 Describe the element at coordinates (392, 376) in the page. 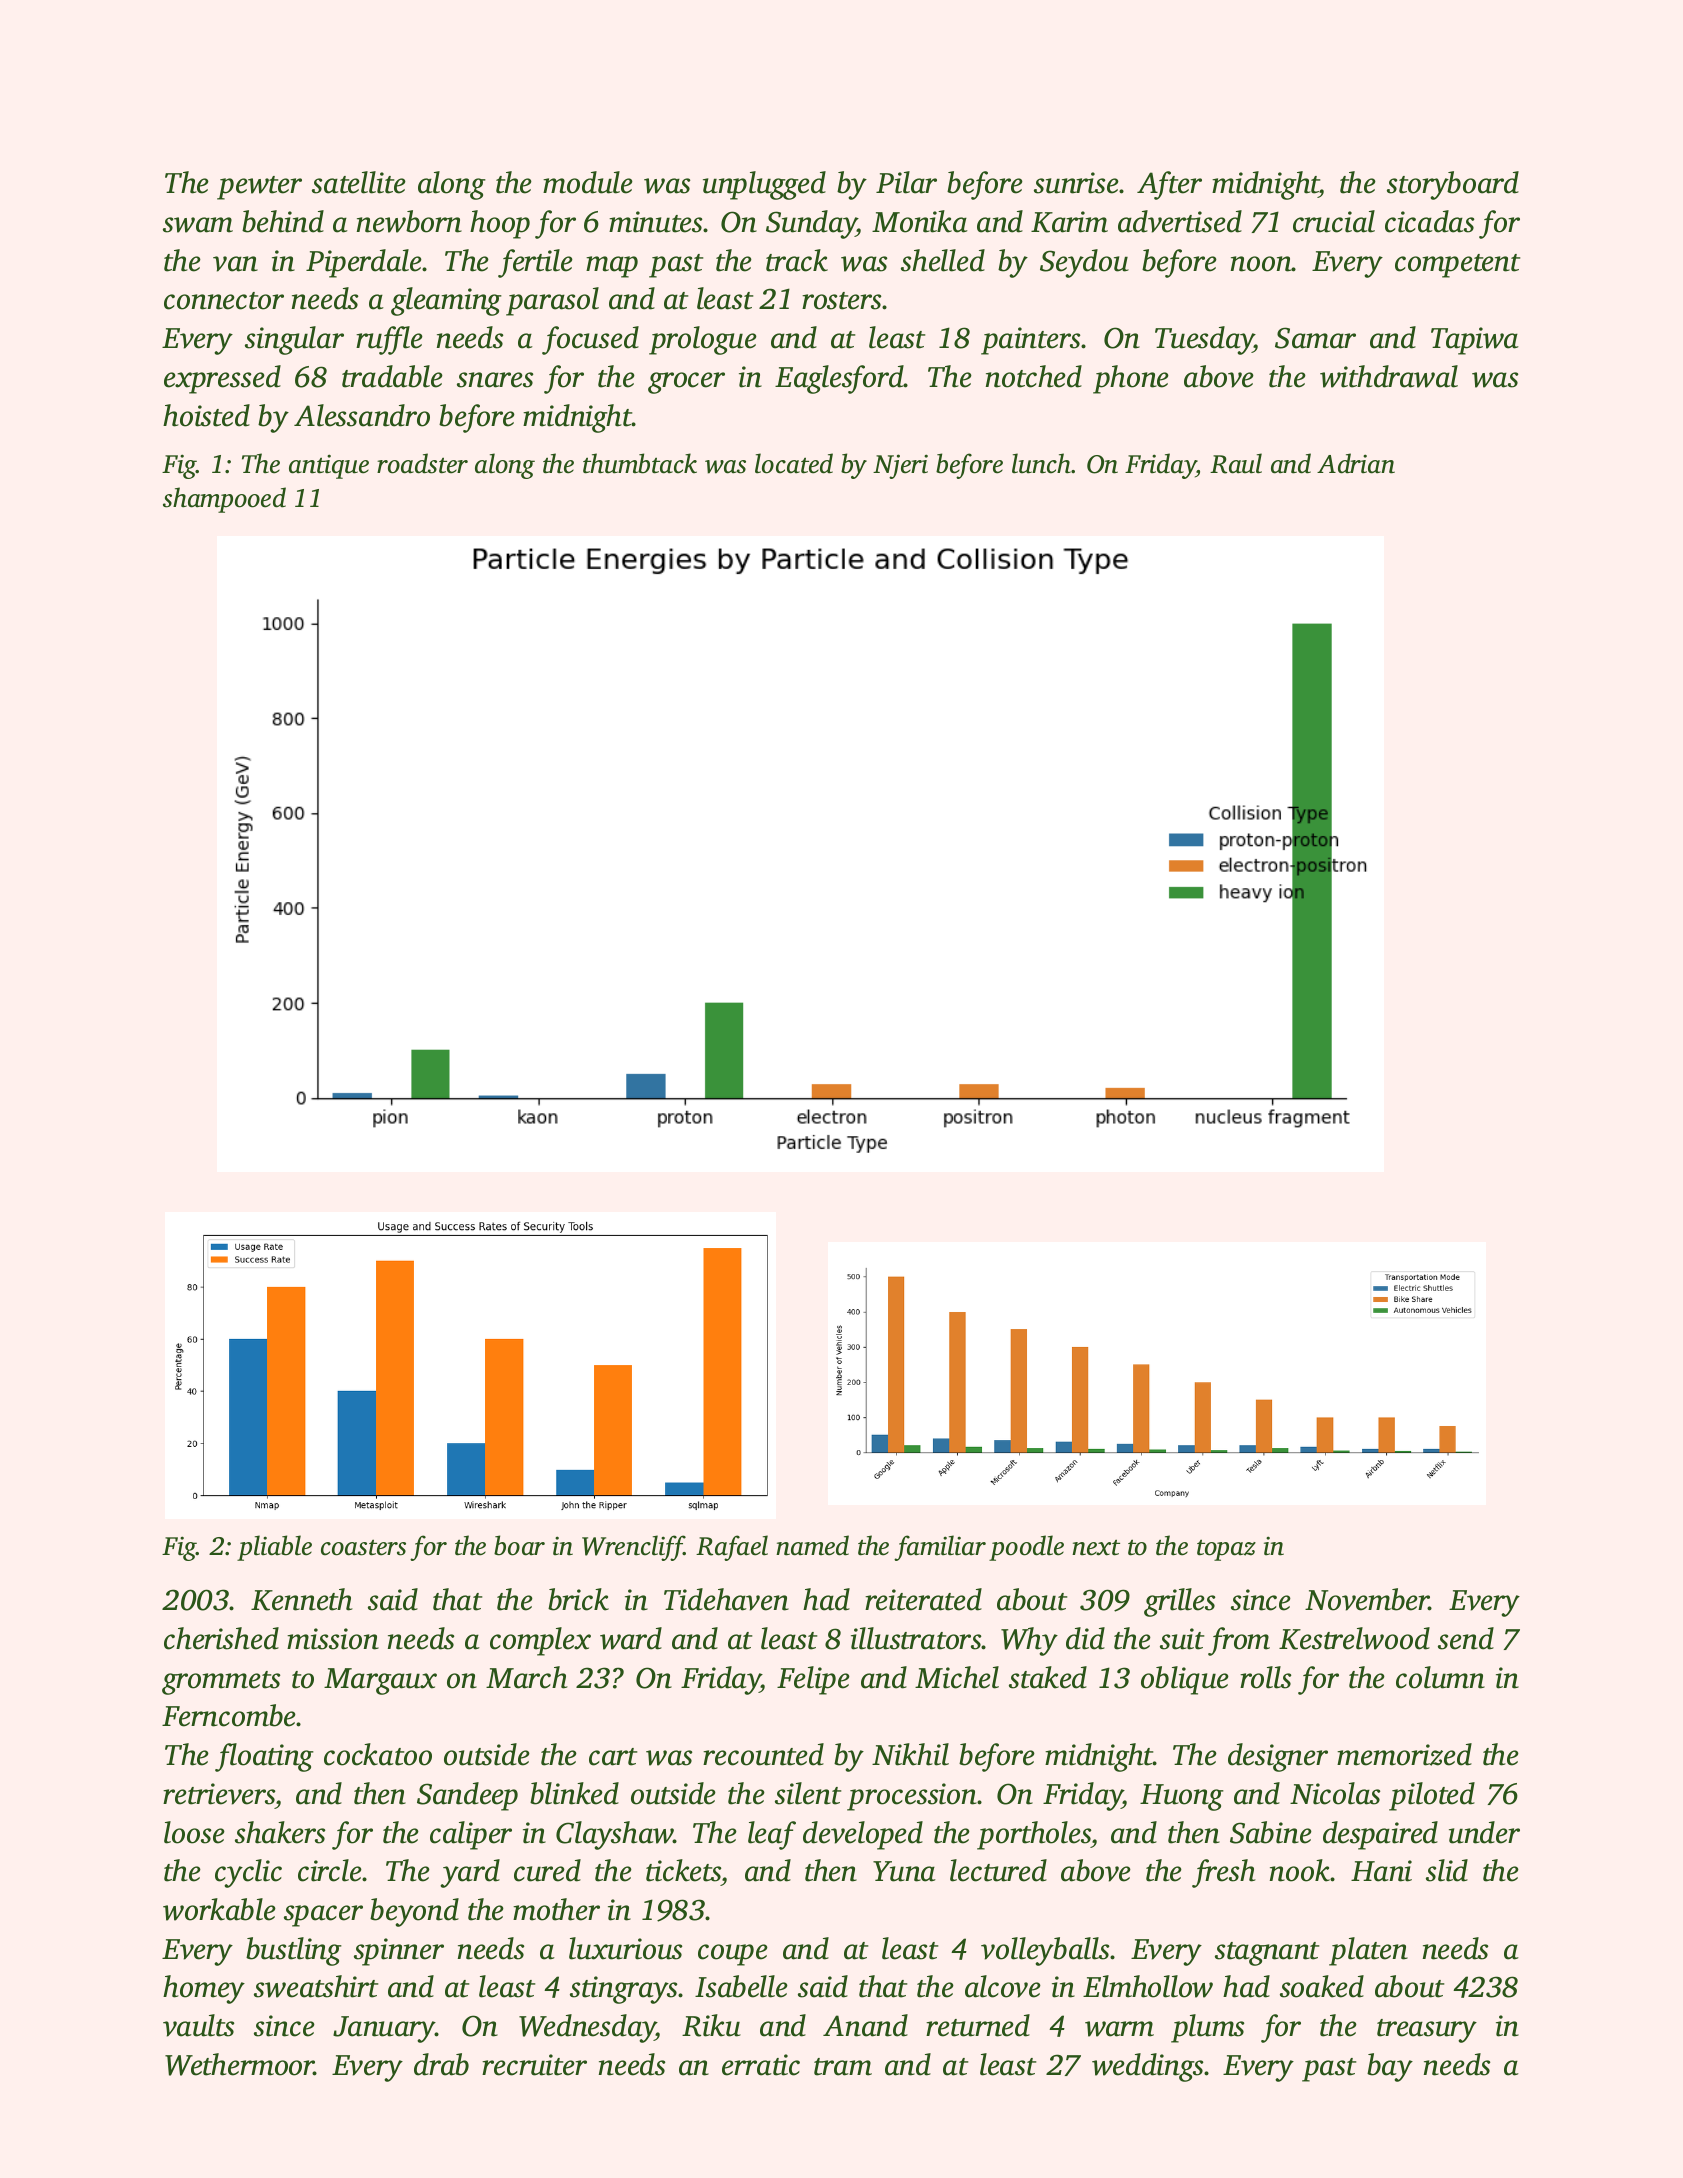

I see `tradable` at that location.
